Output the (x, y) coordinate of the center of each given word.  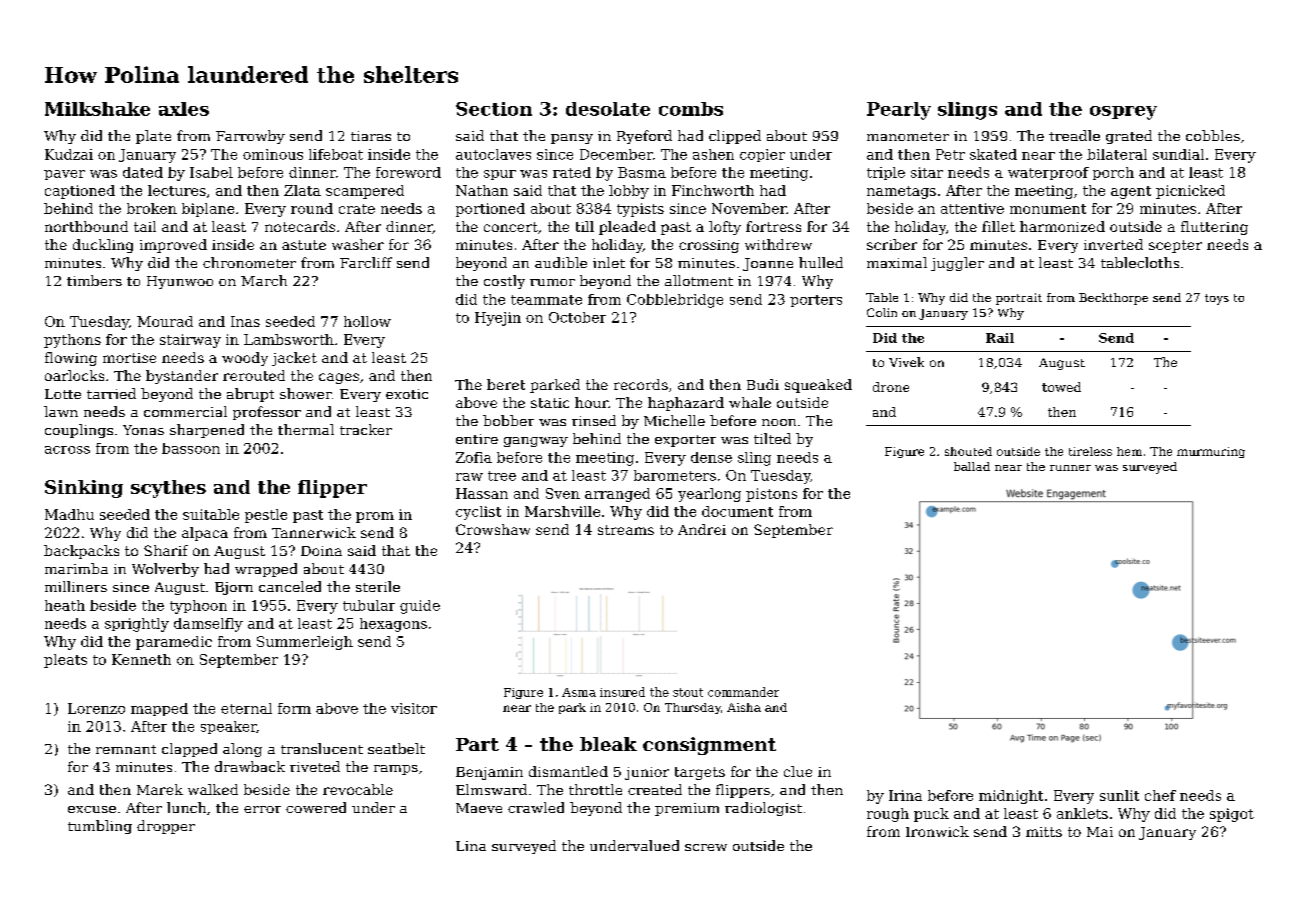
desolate (608, 109)
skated (993, 154)
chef (1160, 795)
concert (511, 227)
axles (184, 109)
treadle (1074, 135)
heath (65, 605)
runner (1070, 468)
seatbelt (396, 748)
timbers (94, 280)
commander (743, 692)
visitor (414, 708)
